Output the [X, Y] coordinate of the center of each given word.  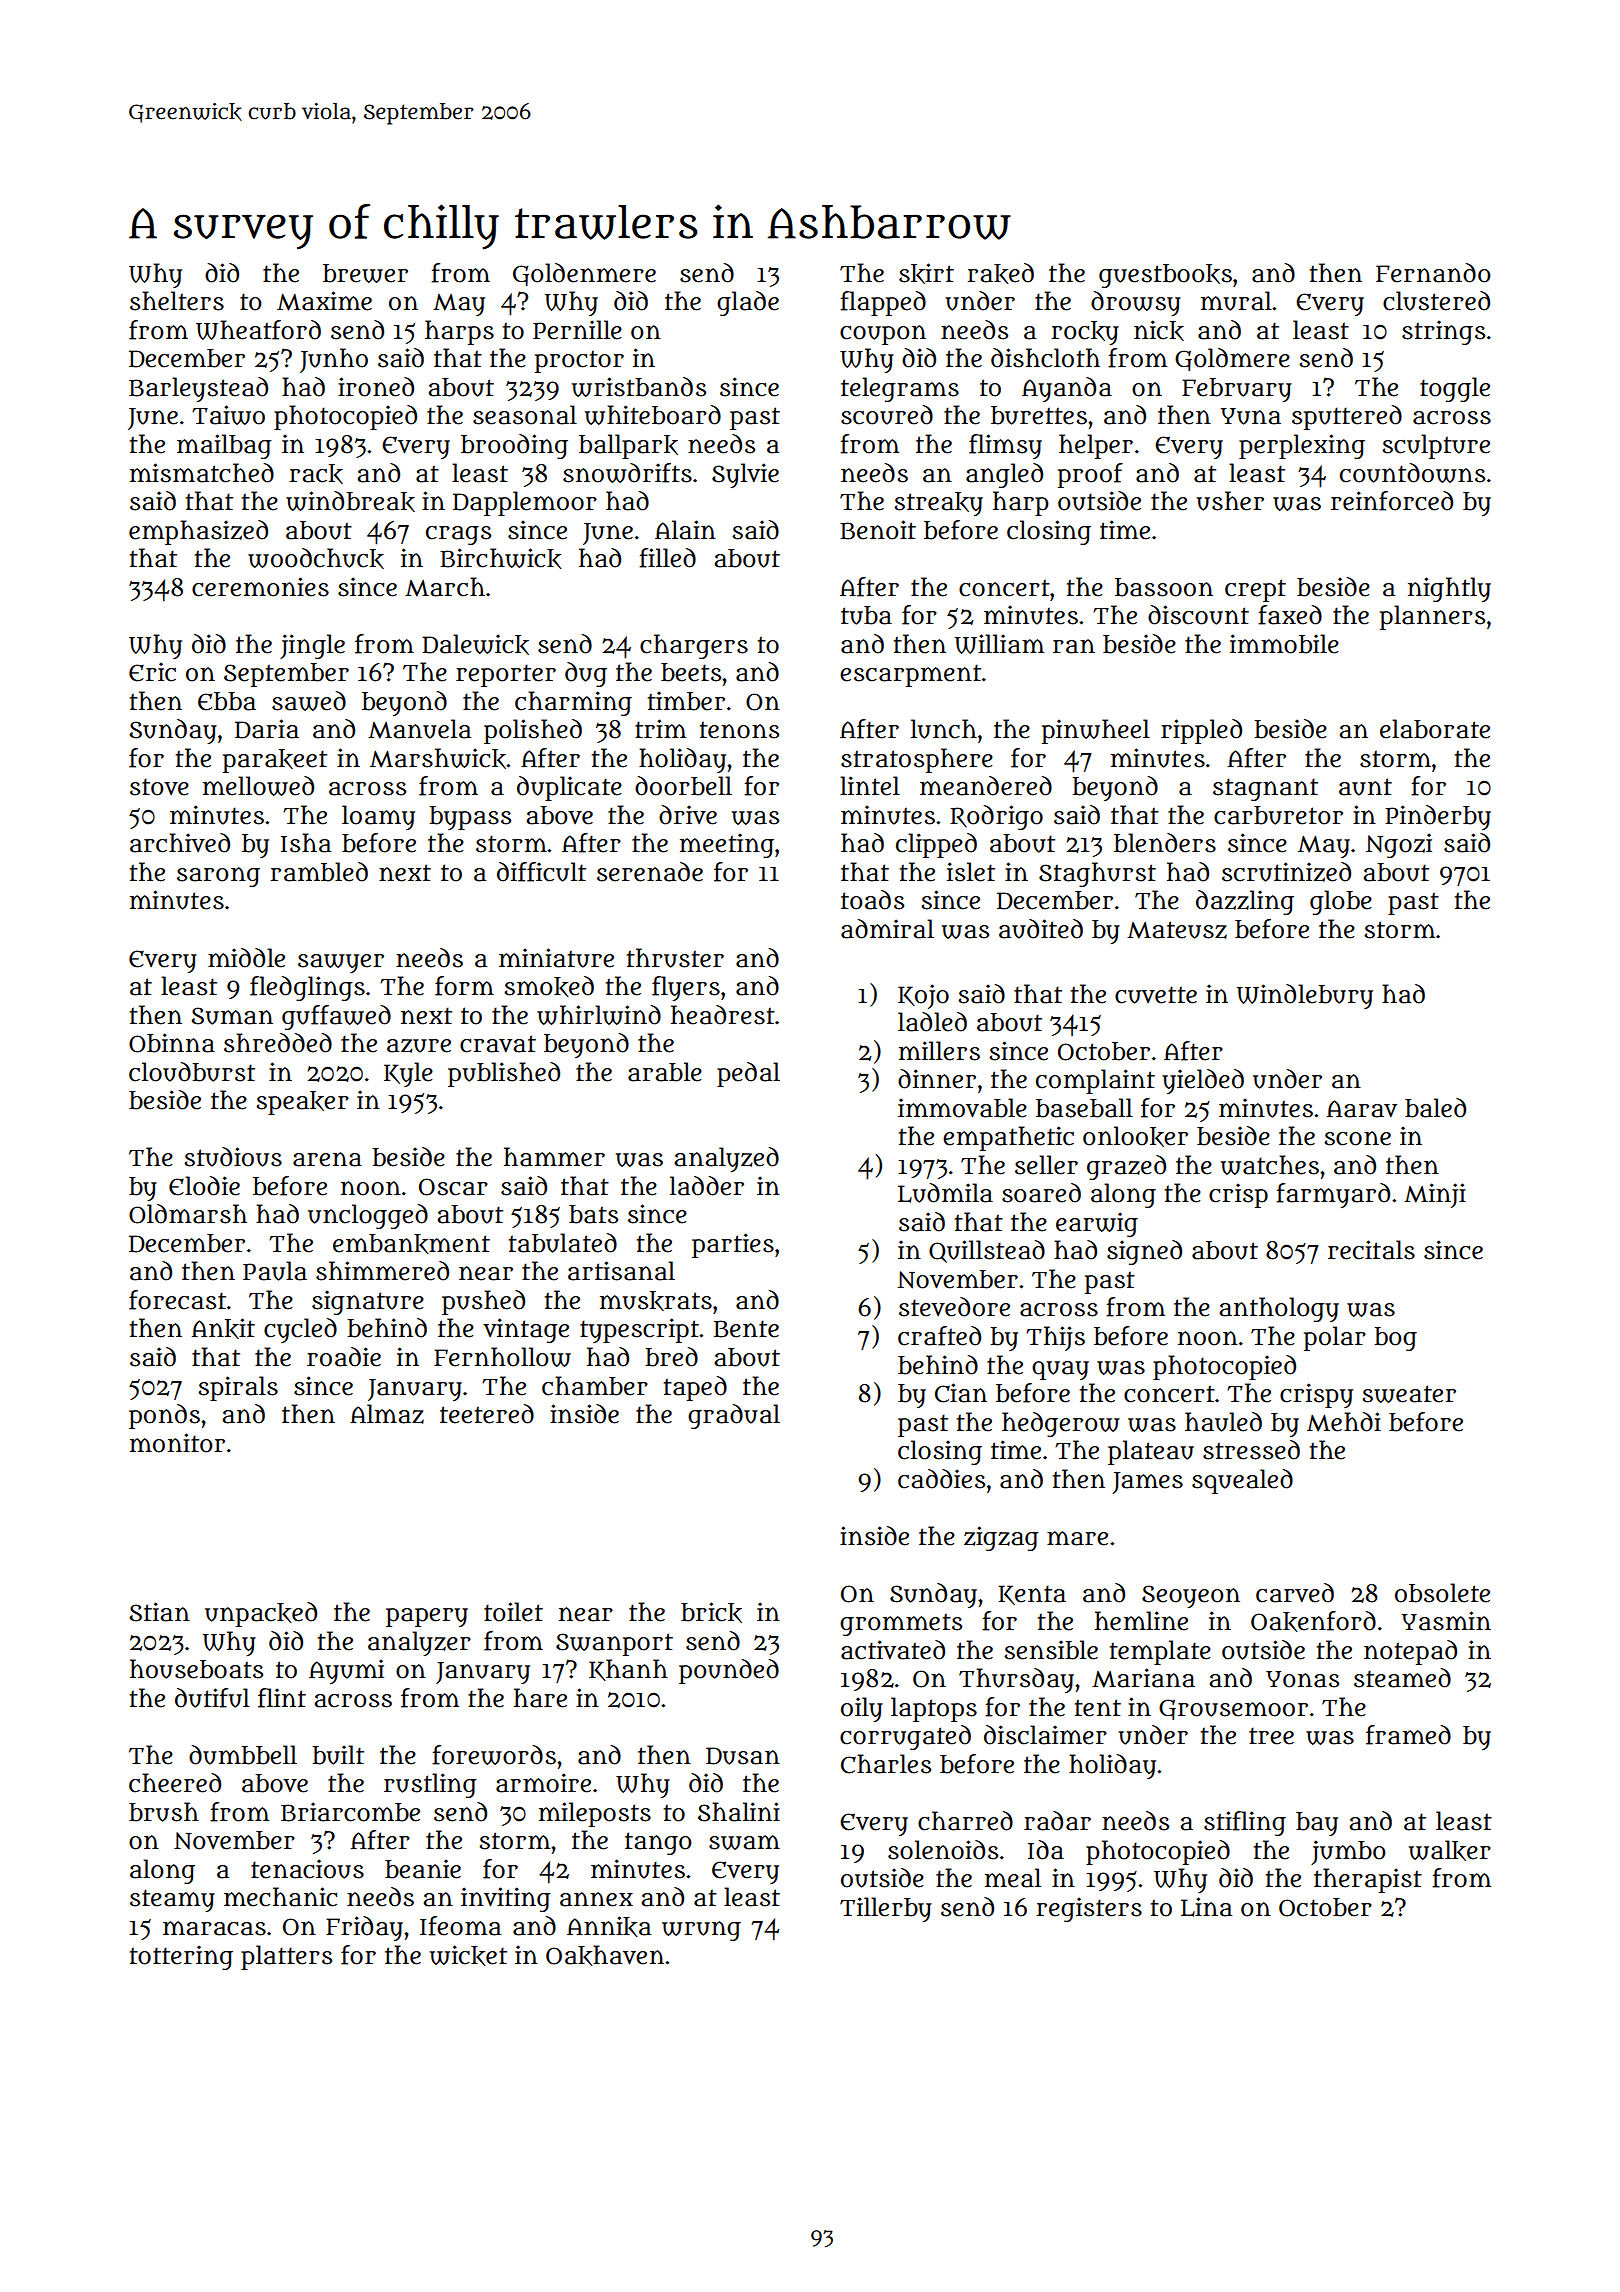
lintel [870, 786]
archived [180, 843]
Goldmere [1232, 359]
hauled [1223, 1422]
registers [1089, 1909]
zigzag [1001, 1538]
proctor [579, 361]
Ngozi [1399, 845]
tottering [181, 1957]
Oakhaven [605, 1955]
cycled [300, 1330]
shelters [177, 301]
